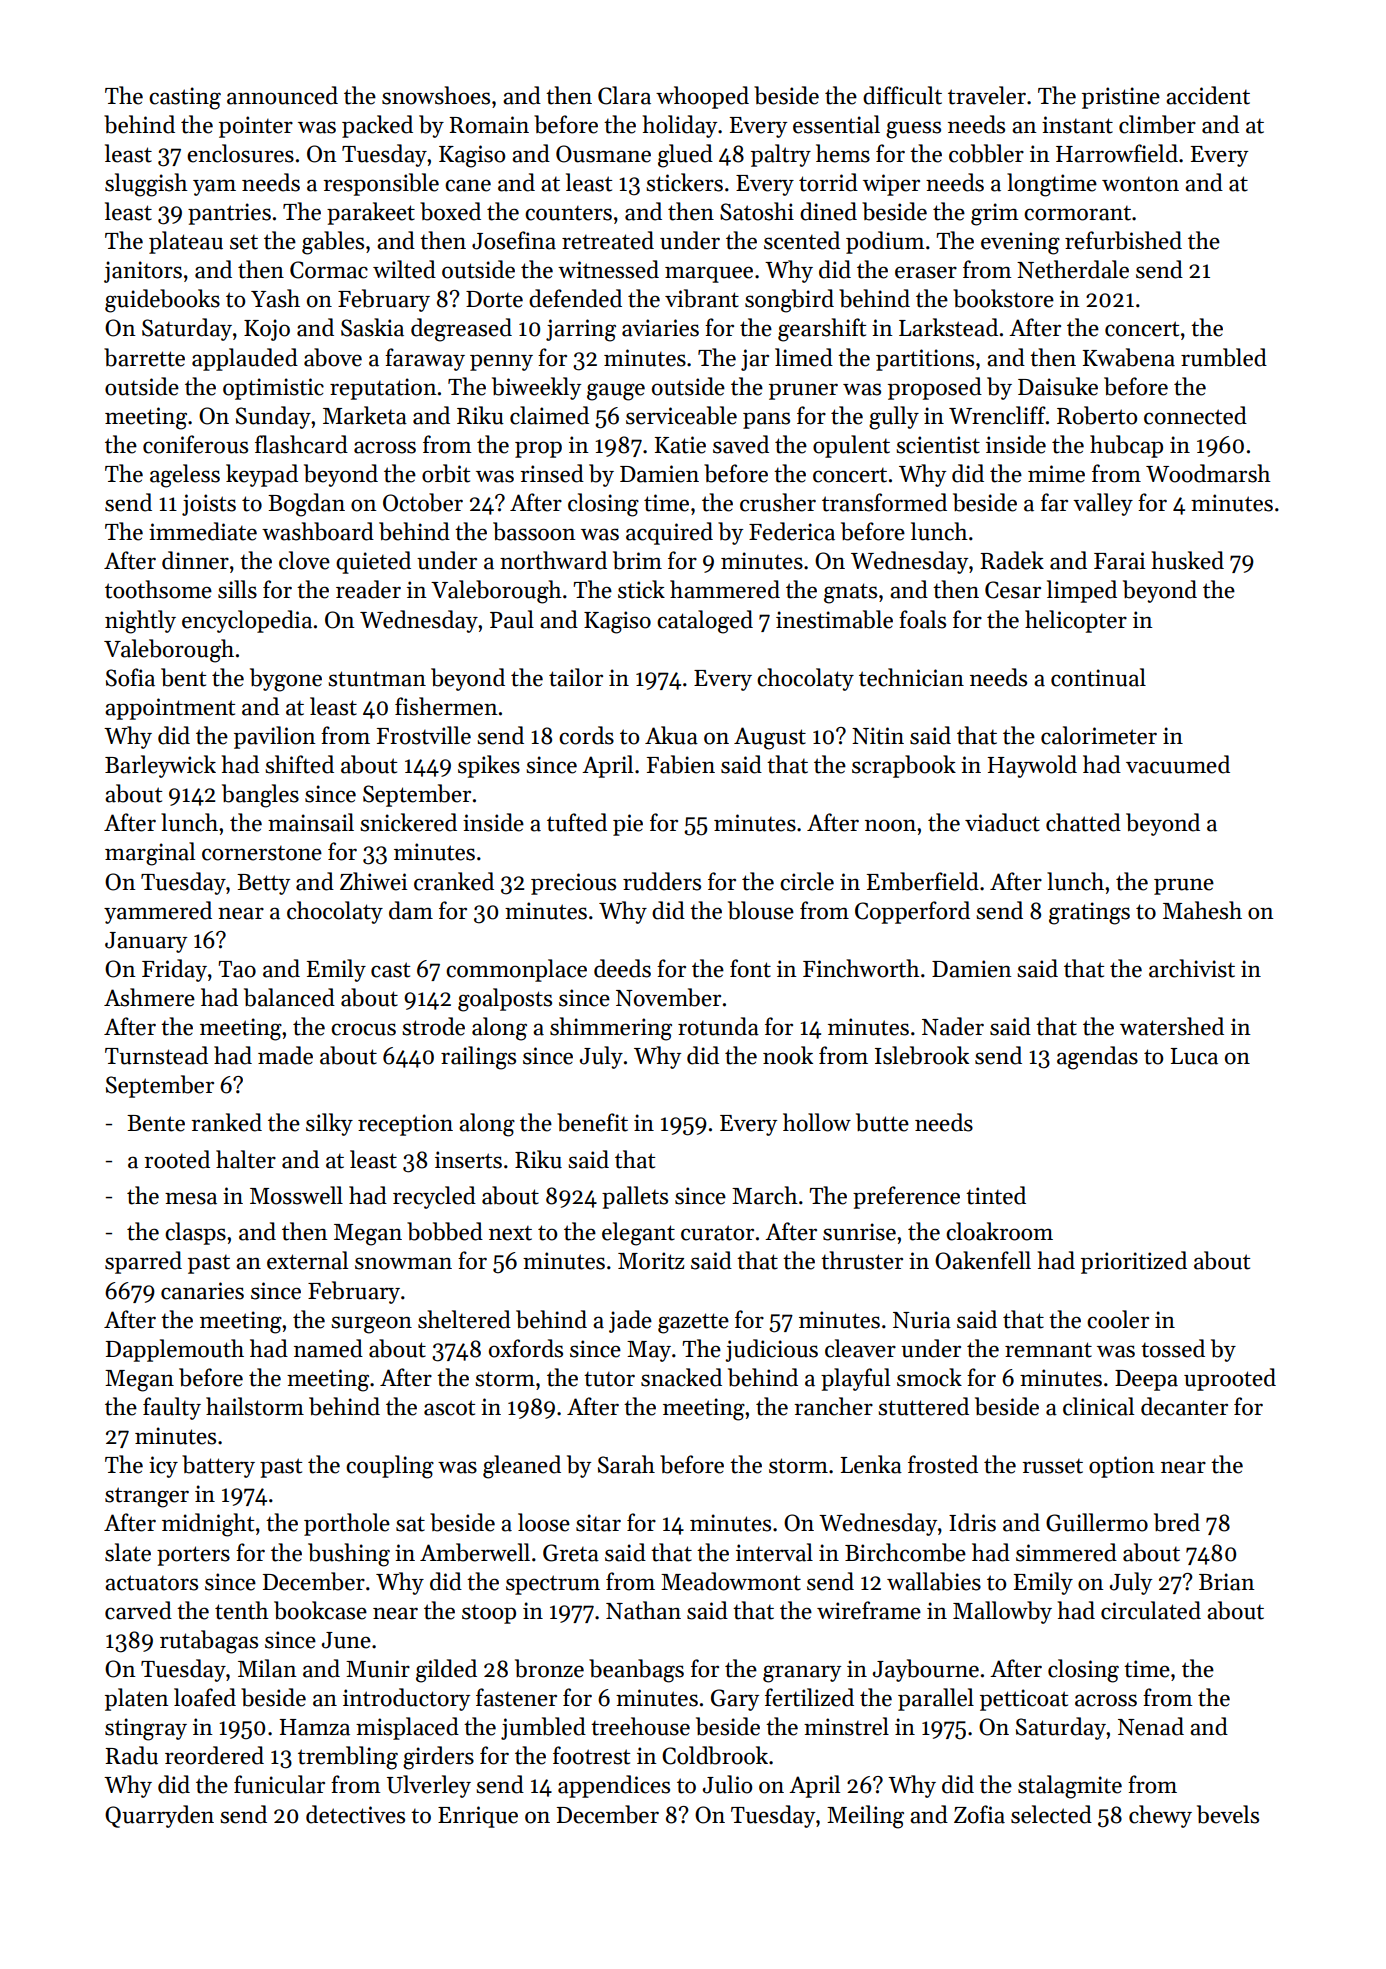 This image has height=1969, width=1386. What do you see at coordinates (638, 1234) in the image?
I see `elegant` at bounding box center [638, 1234].
